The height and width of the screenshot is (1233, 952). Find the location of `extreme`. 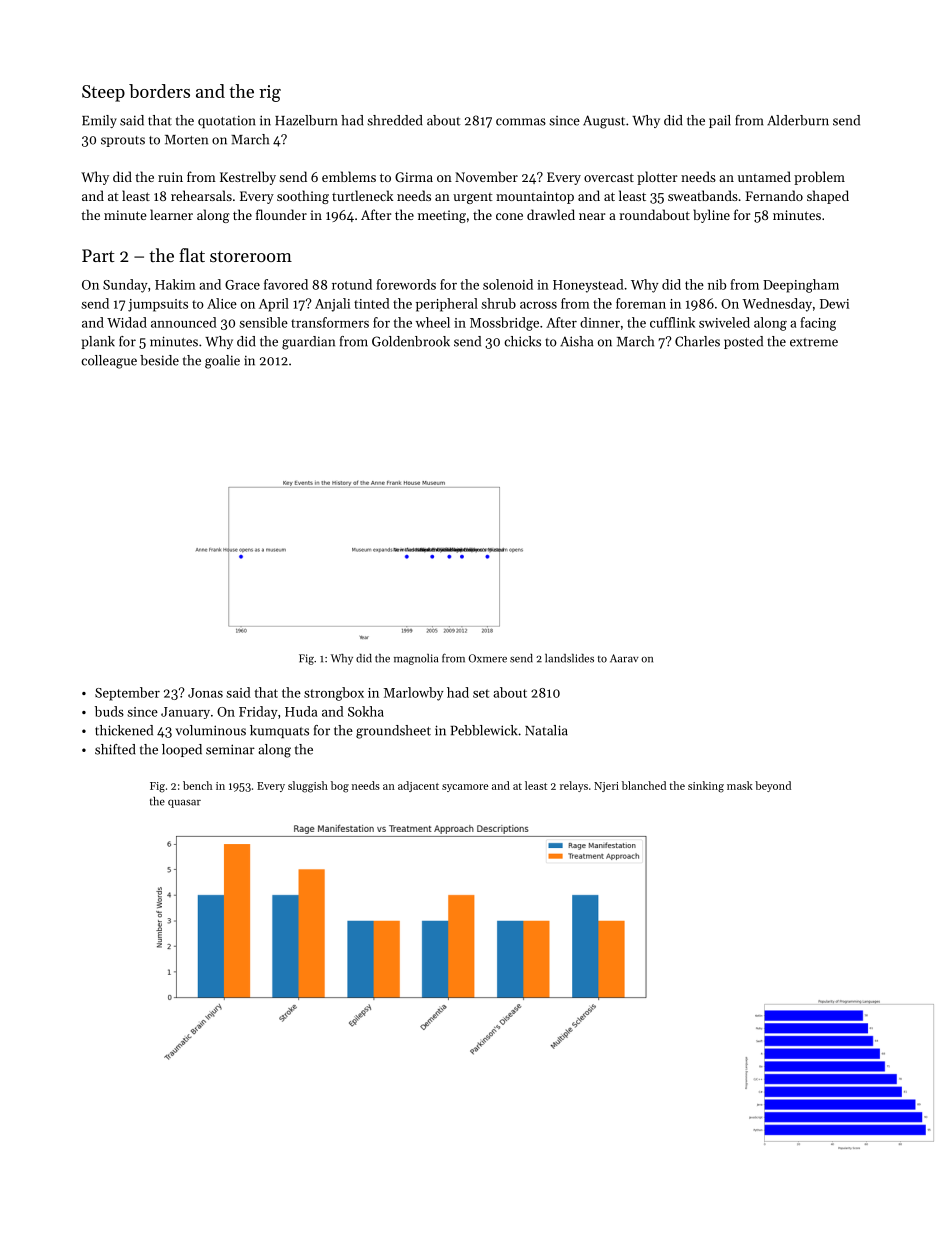

extreme is located at coordinates (814, 342).
